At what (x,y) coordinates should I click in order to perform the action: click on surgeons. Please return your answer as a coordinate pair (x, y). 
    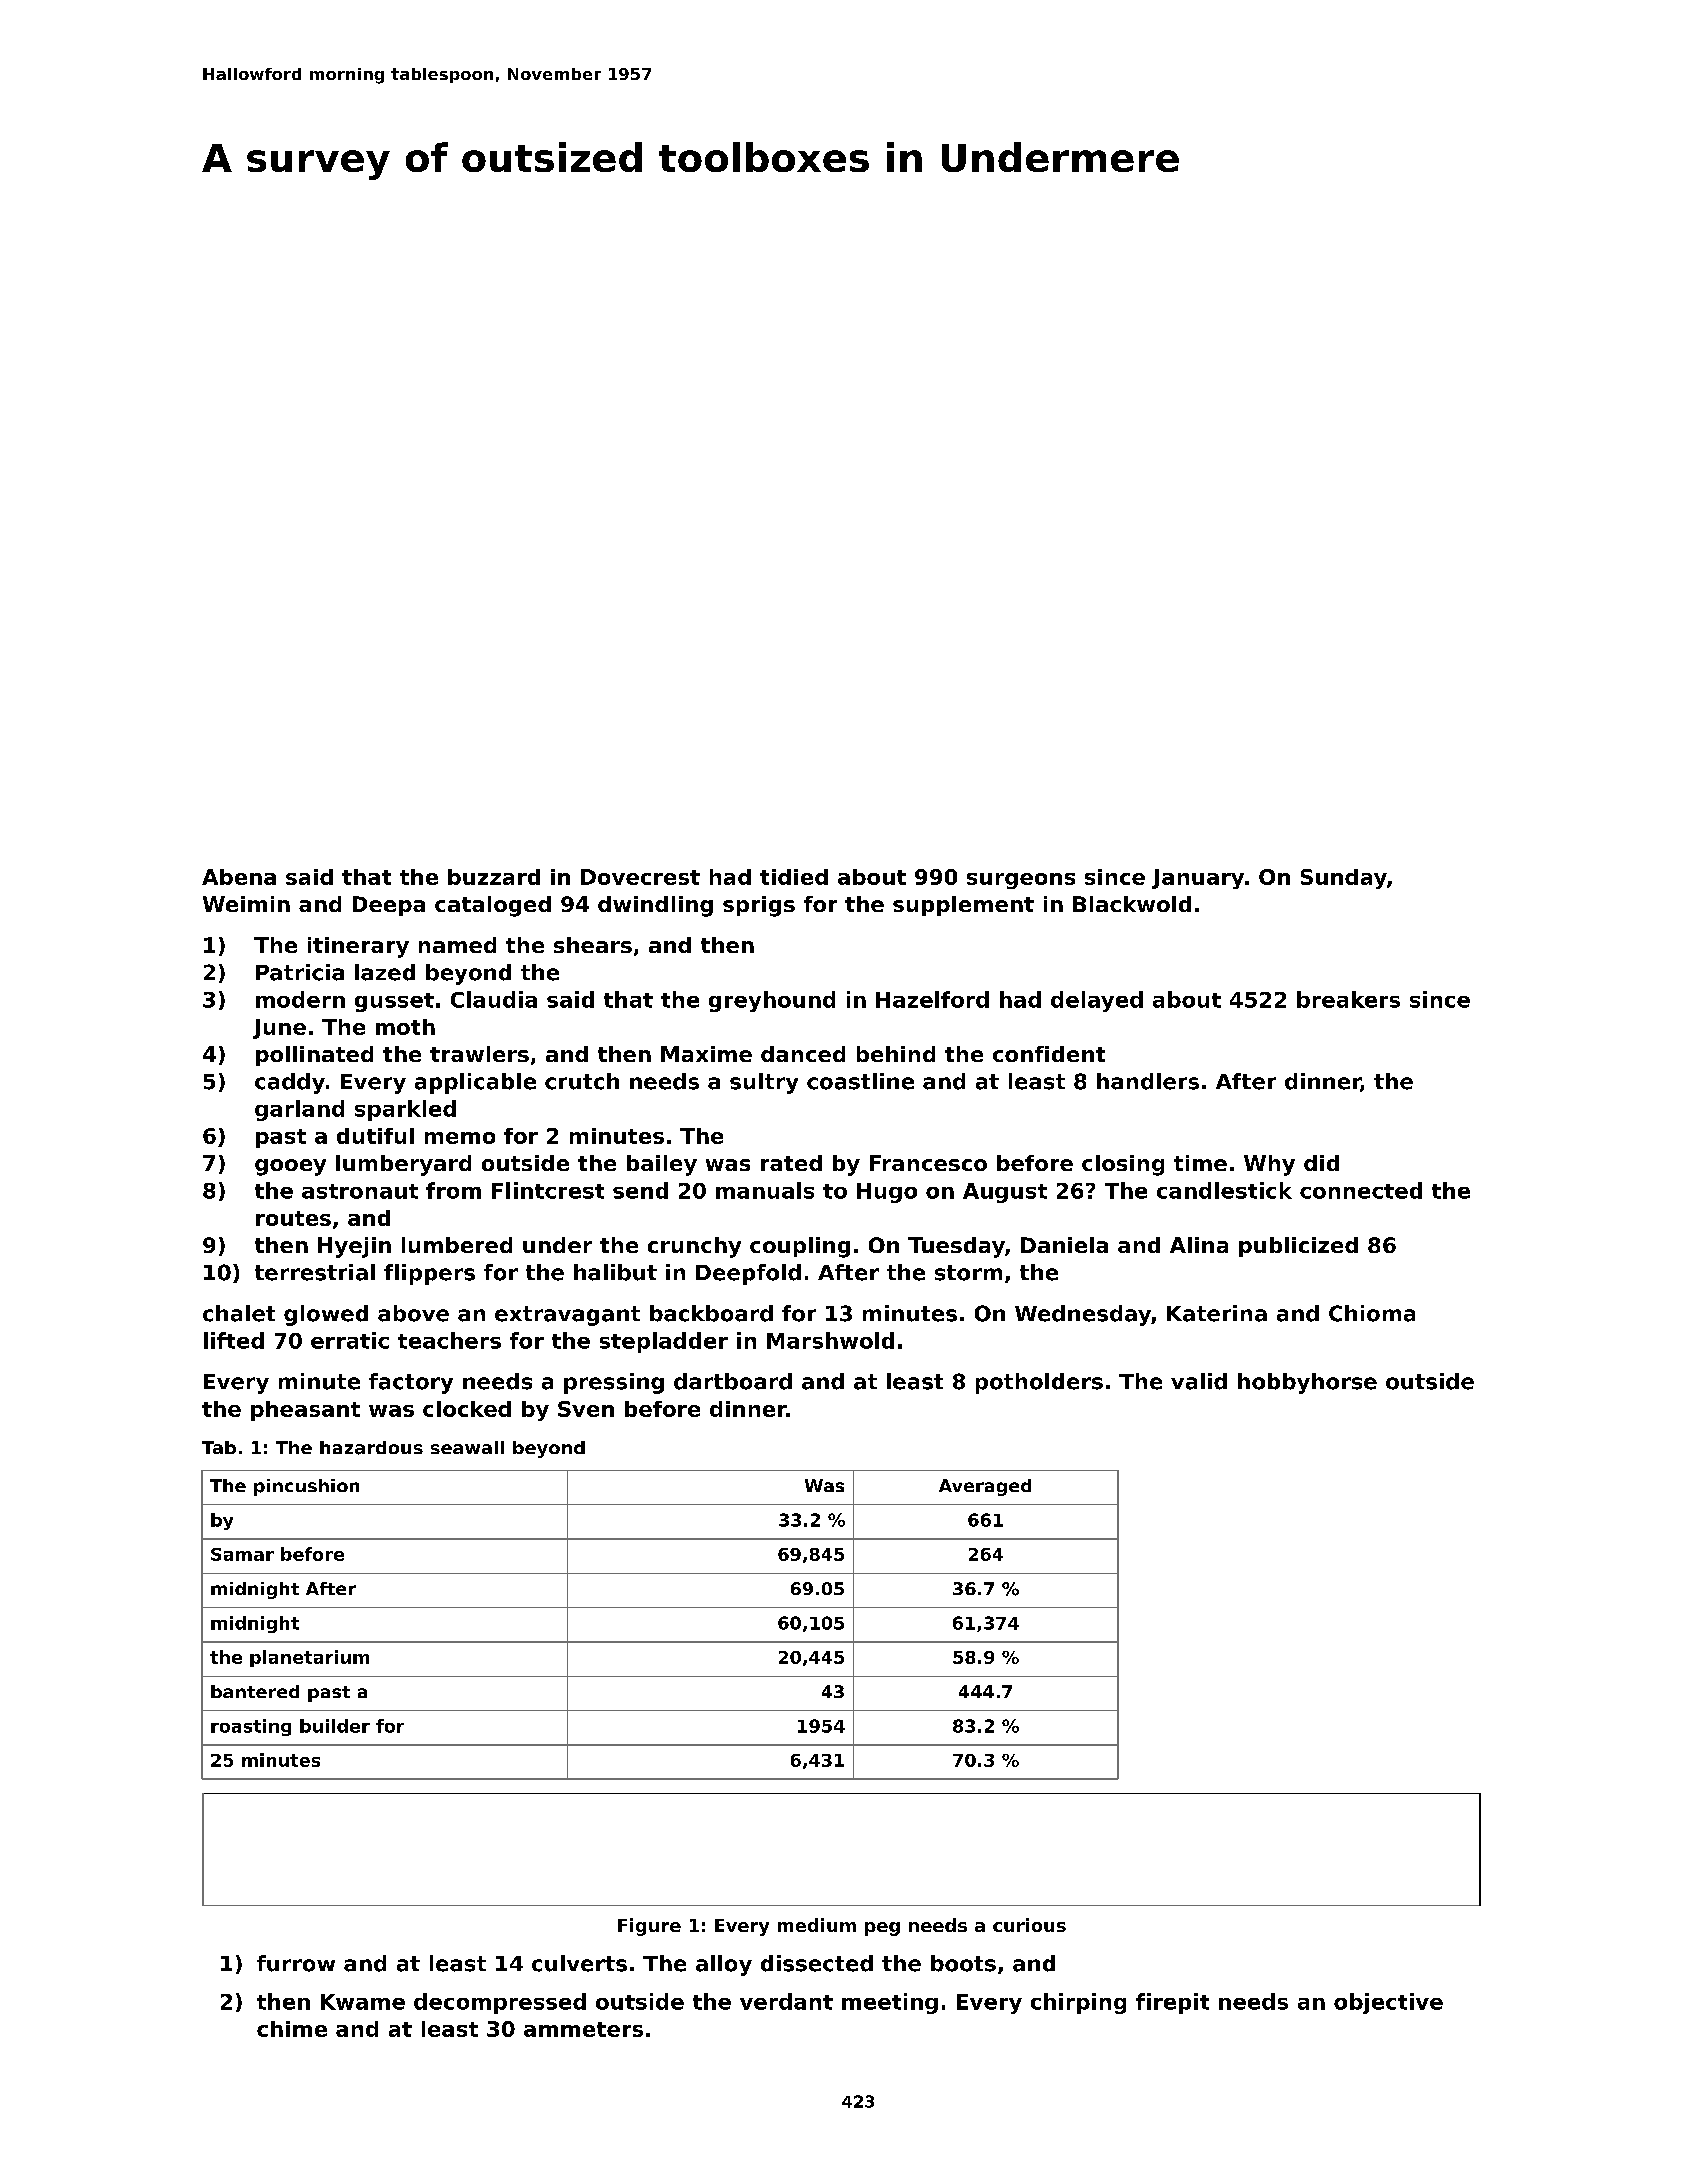
    Looking at the image, I should click on (1021, 881).
